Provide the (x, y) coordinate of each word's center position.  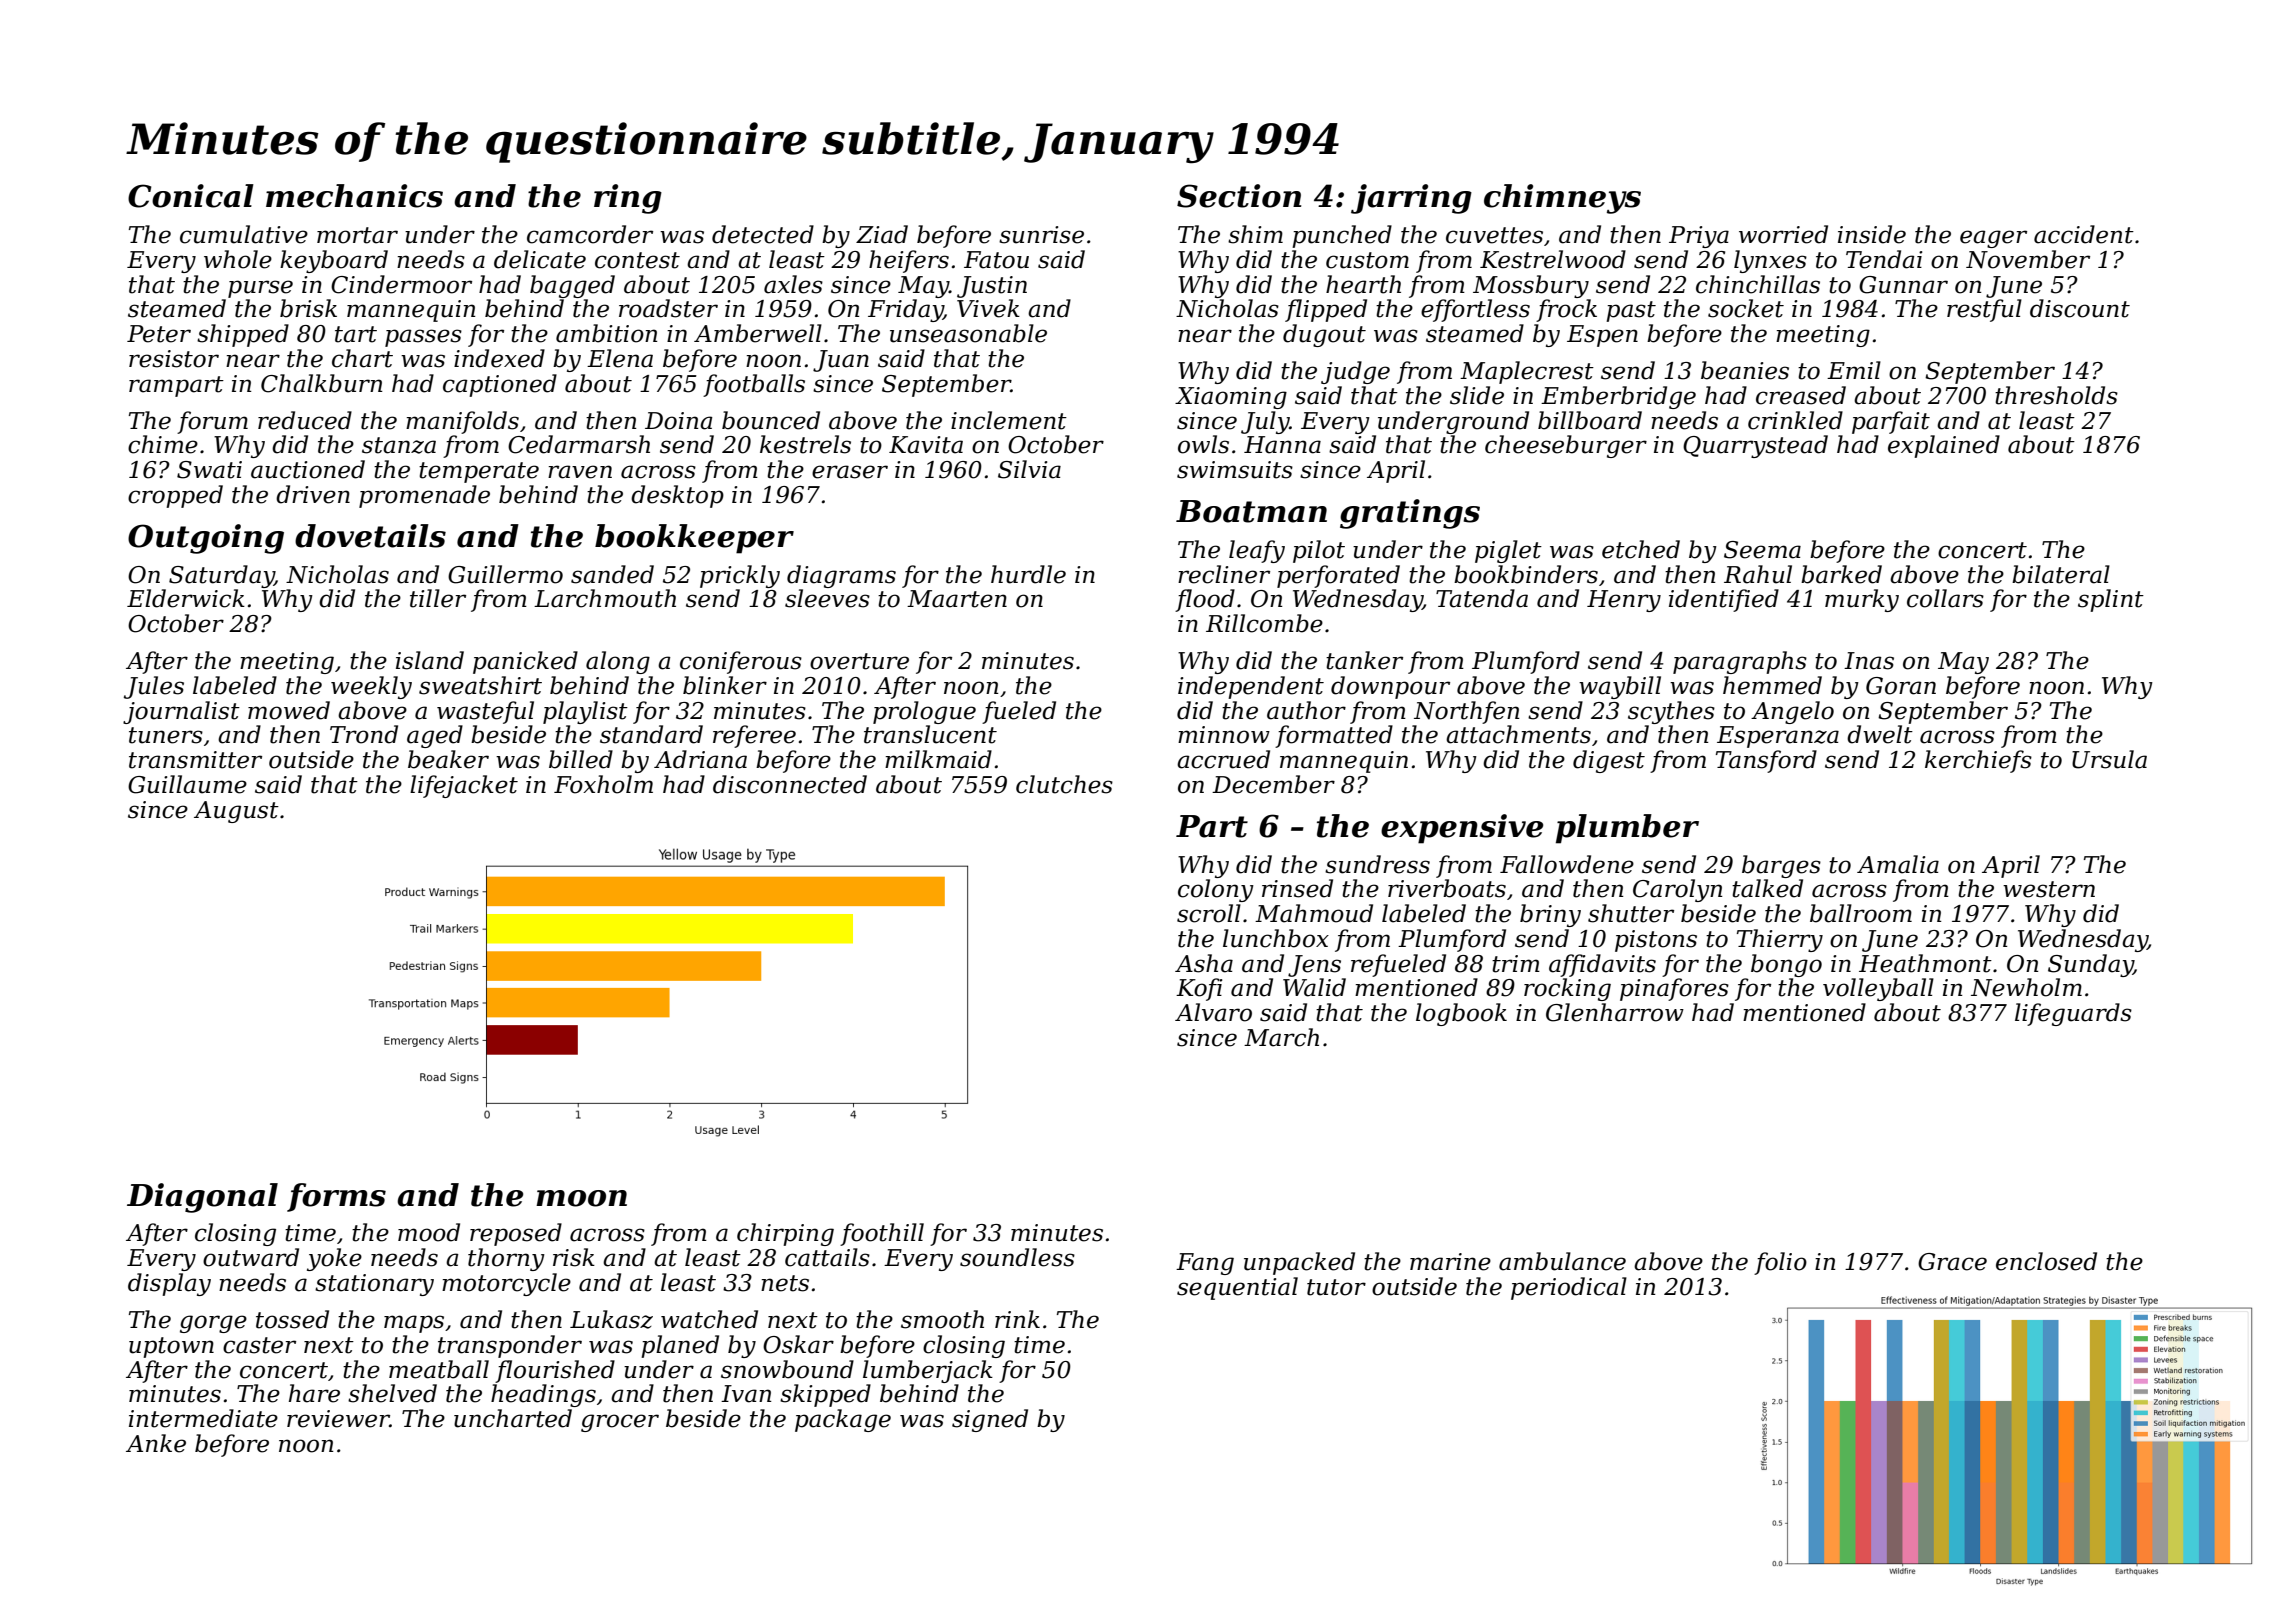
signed (990, 1420)
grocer (620, 1423)
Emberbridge (1618, 397)
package (843, 1420)
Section (1239, 196)
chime (163, 444)
